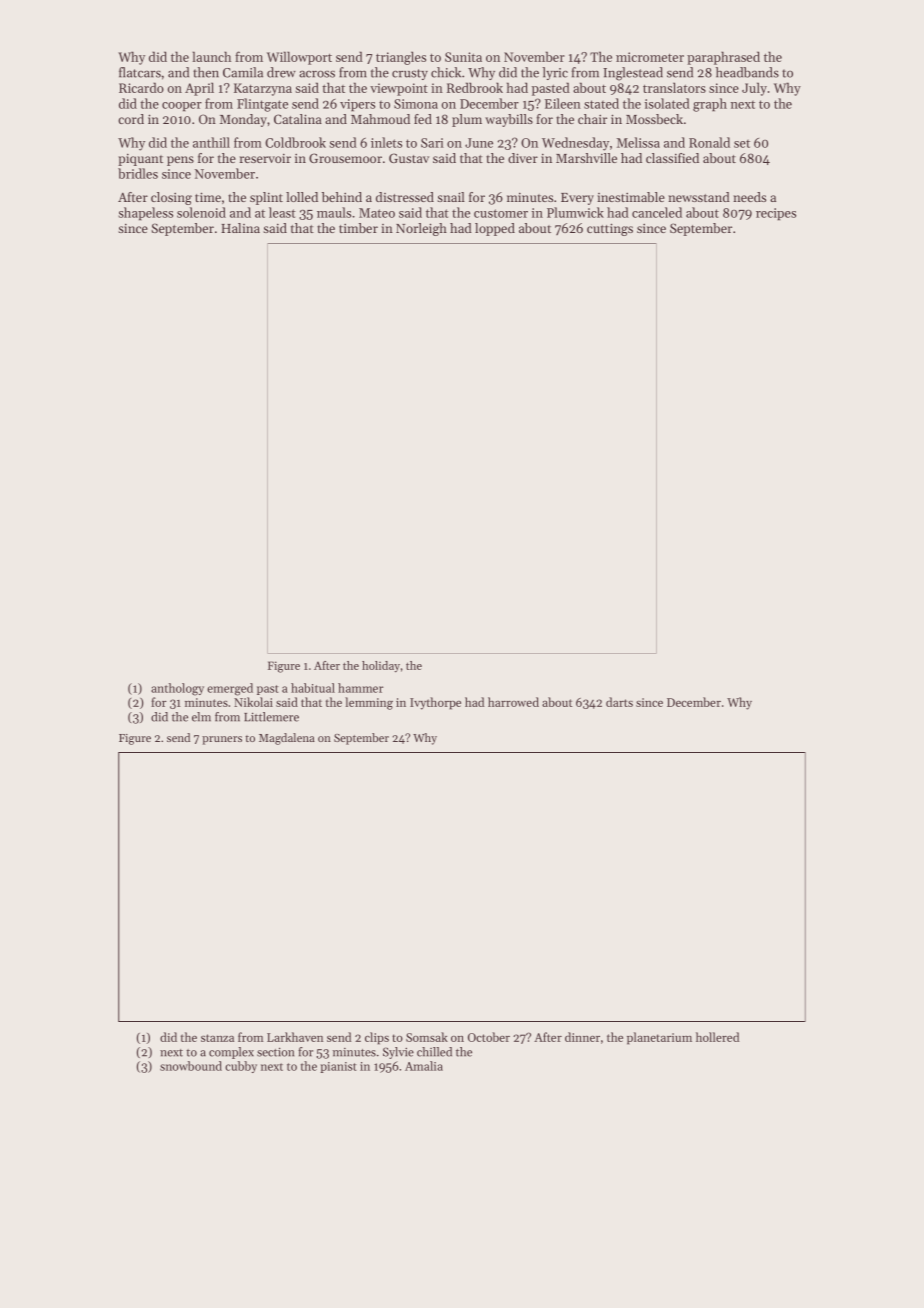 The height and width of the document is (1308, 924). What do you see at coordinates (421, 229) in the document?
I see `Norleigh` at bounding box center [421, 229].
